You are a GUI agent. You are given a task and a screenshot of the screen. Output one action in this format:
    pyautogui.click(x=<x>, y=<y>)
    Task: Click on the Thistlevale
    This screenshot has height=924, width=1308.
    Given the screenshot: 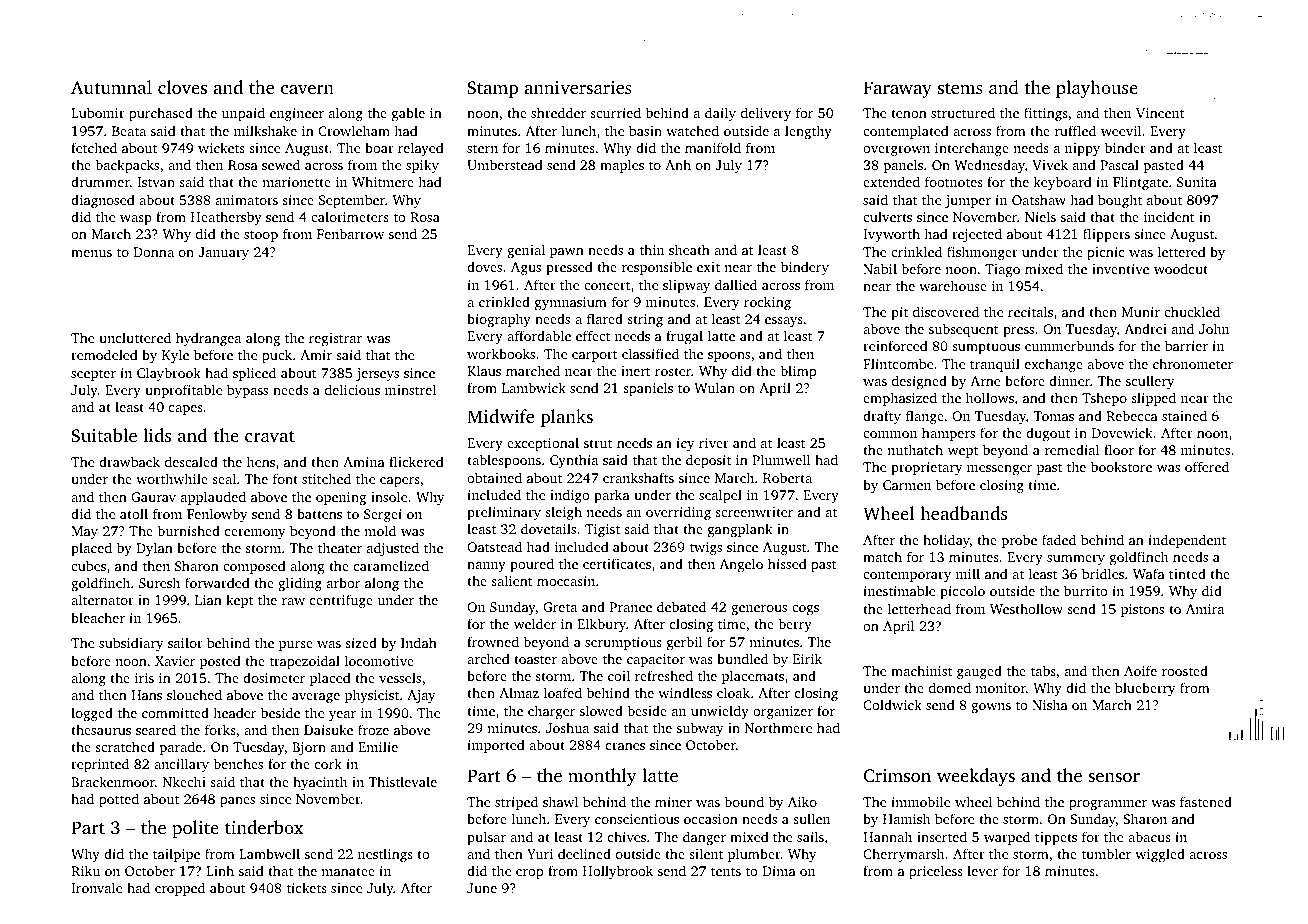 What is the action you would take?
    pyautogui.click(x=402, y=781)
